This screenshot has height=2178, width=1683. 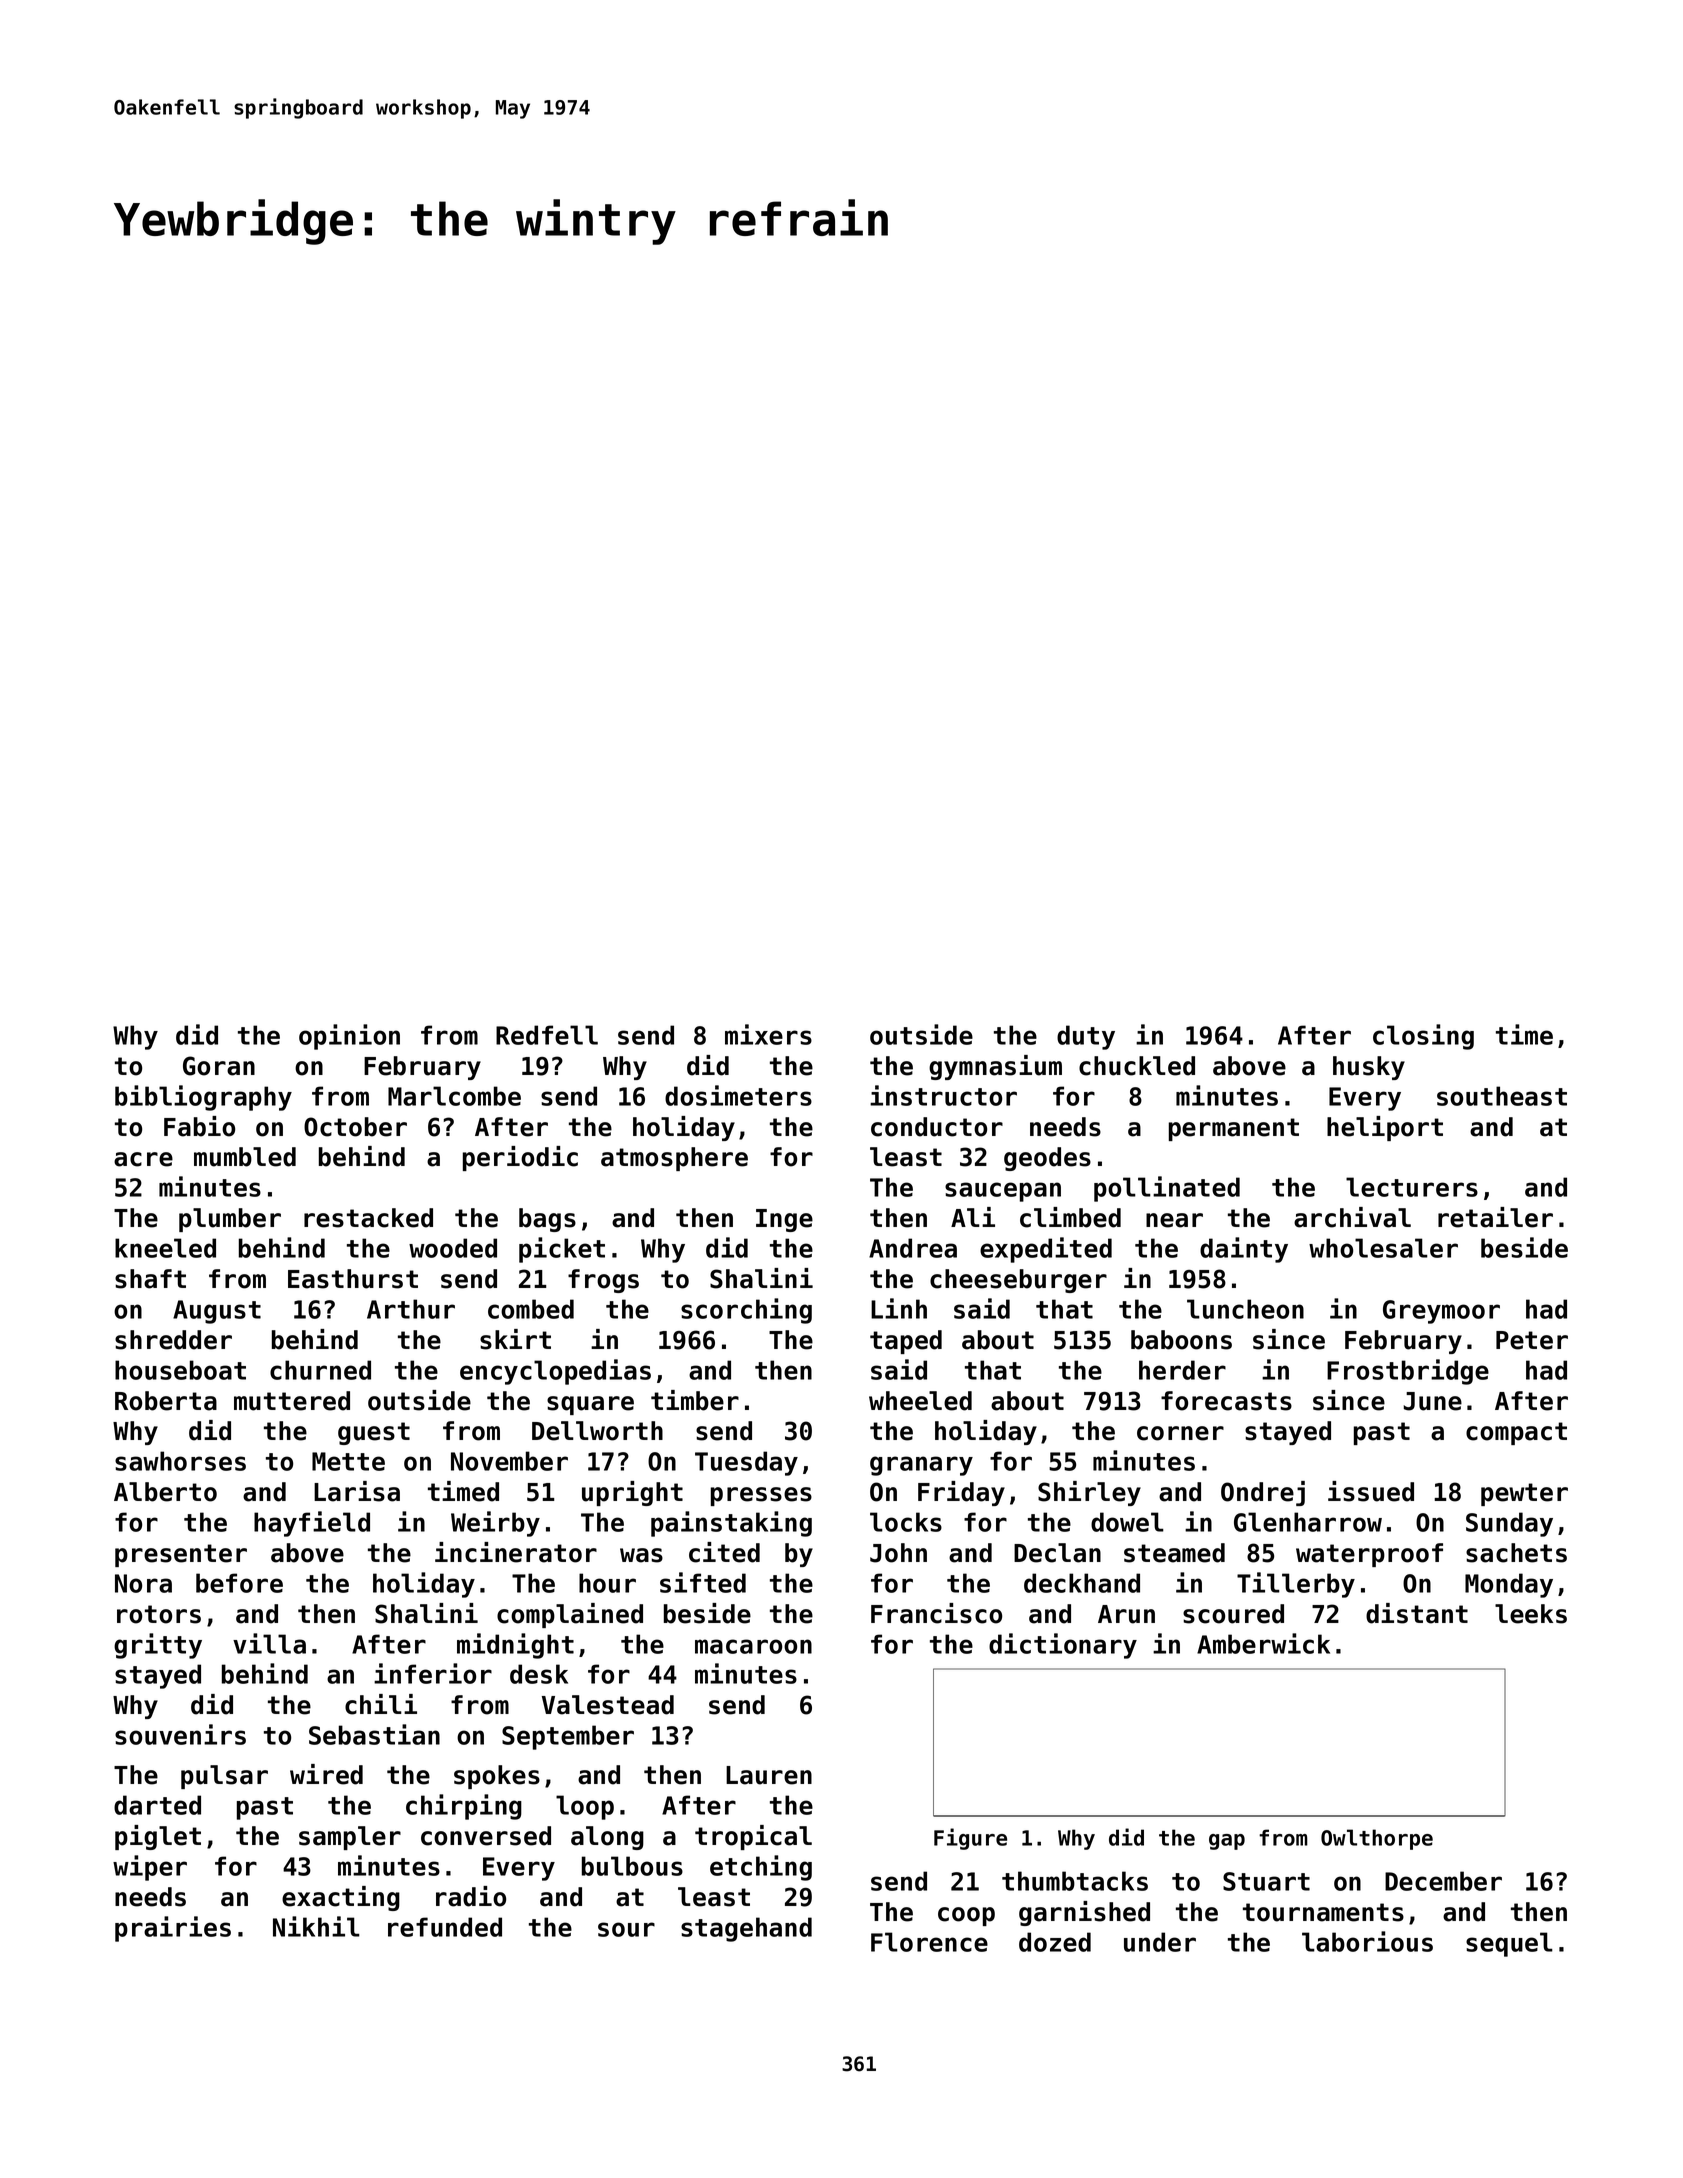 What do you see at coordinates (353, 1279) in the screenshot?
I see `Easthurst` at bounding box center [353, 1279].
